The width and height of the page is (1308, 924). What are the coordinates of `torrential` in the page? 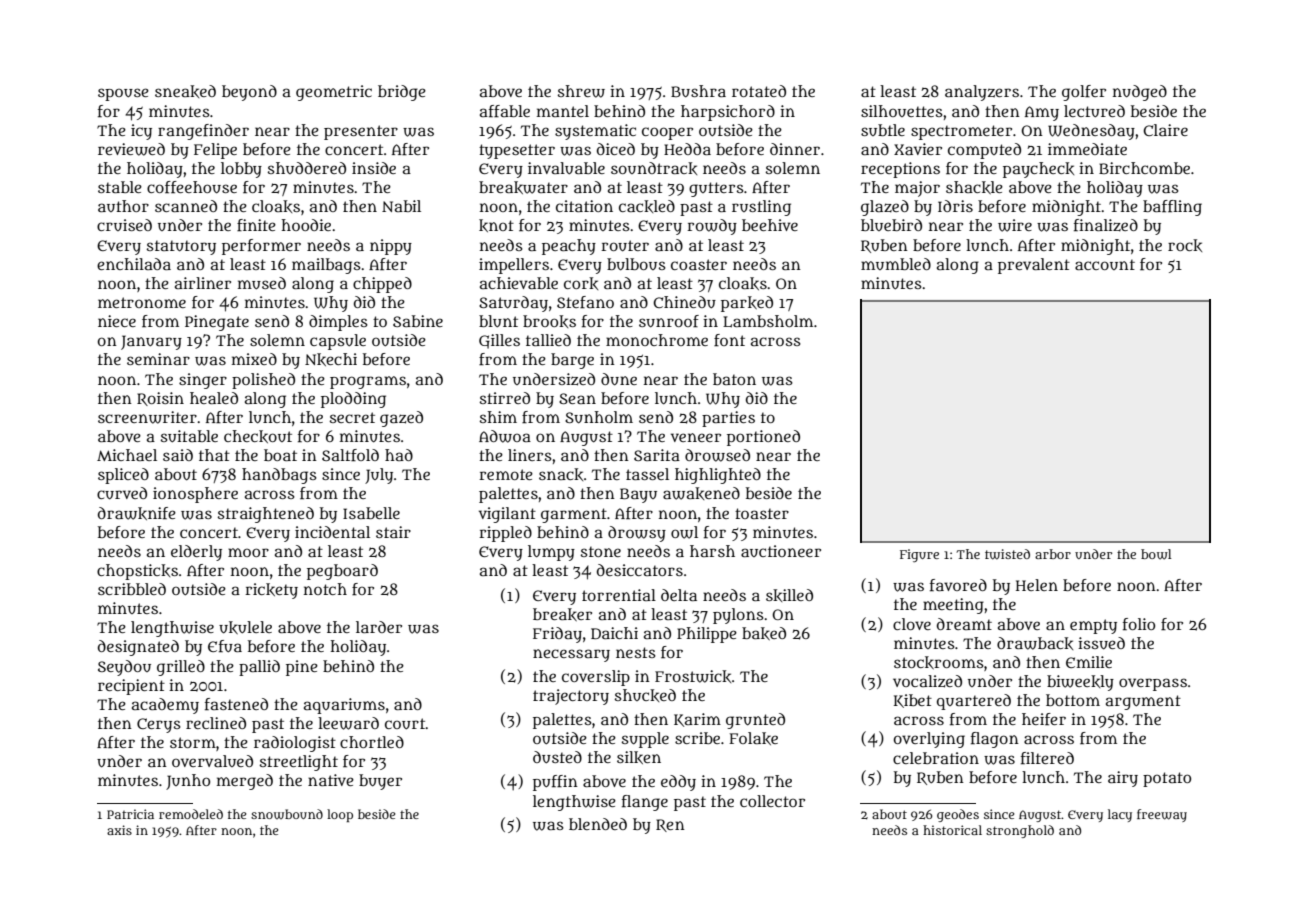 It's located at (619, 595).
